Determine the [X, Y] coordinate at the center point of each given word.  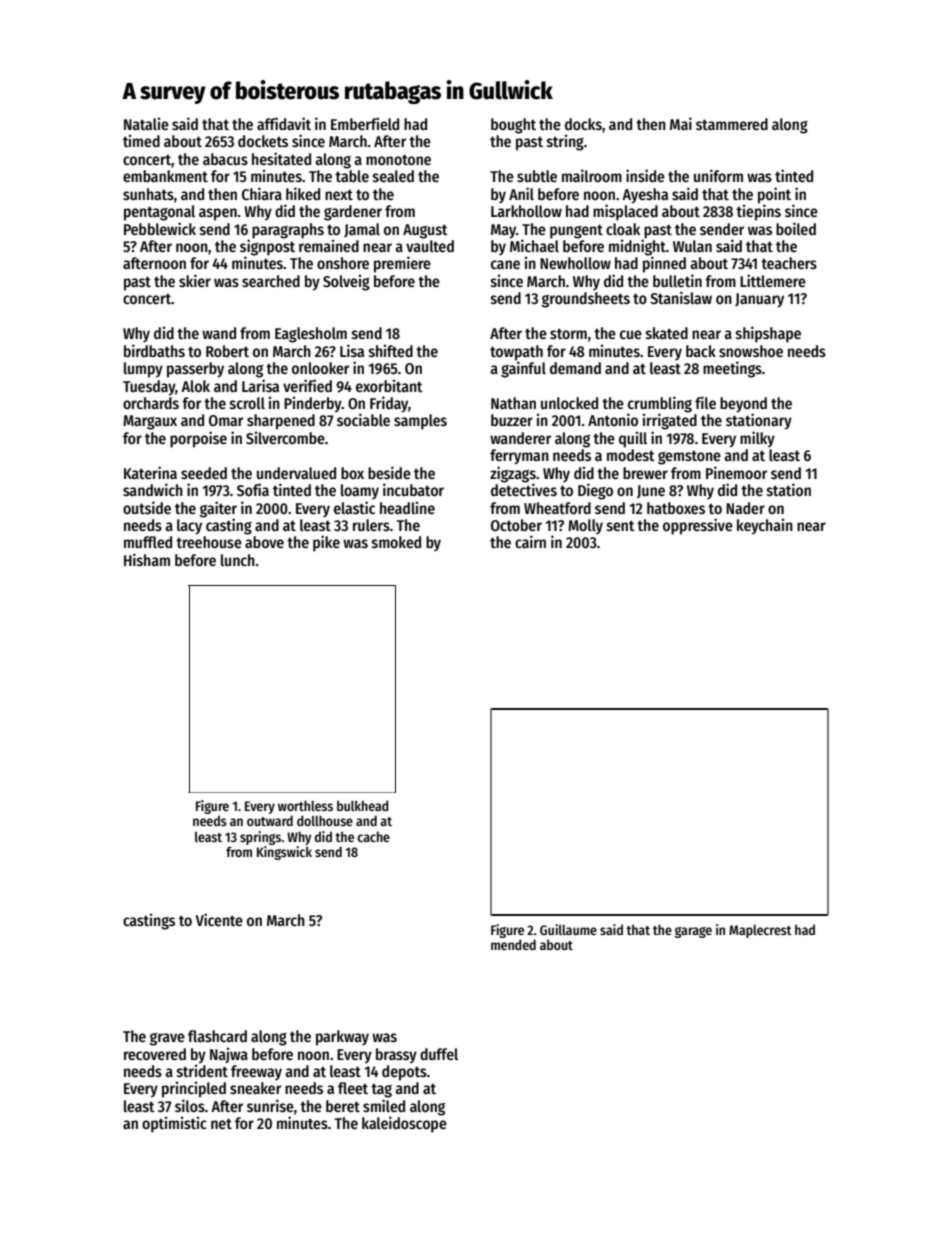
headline [407, 507]
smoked [396, 542]
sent [621, 526]
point [774, 195]
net [221, 1124]
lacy [189, 527]
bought [513, 126]
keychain [765, 526]
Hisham [147, 560]
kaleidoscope [404, 1124]
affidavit [284, 123]
